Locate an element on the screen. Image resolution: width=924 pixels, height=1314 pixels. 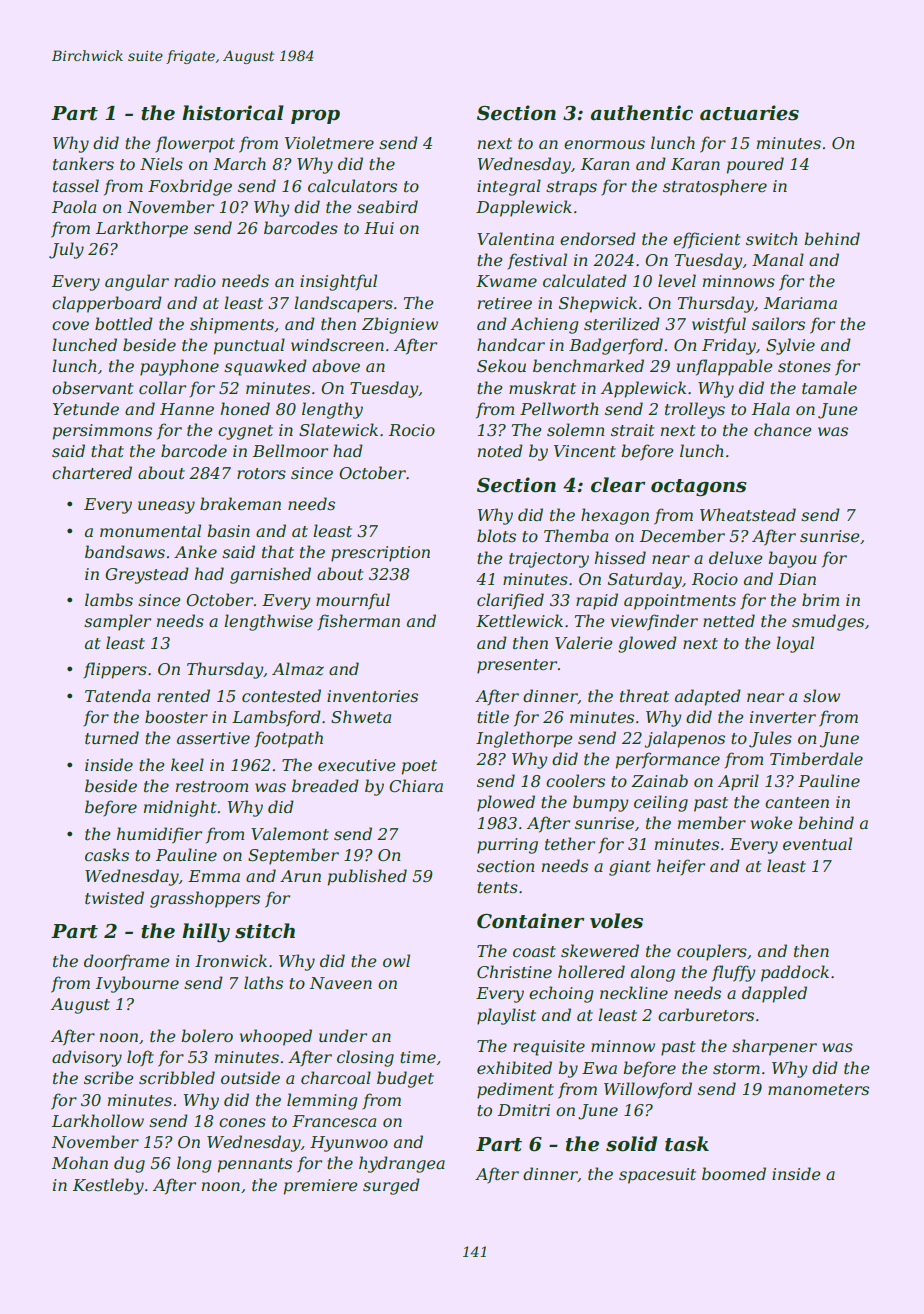
radio is located at coordinates (195, 280).
